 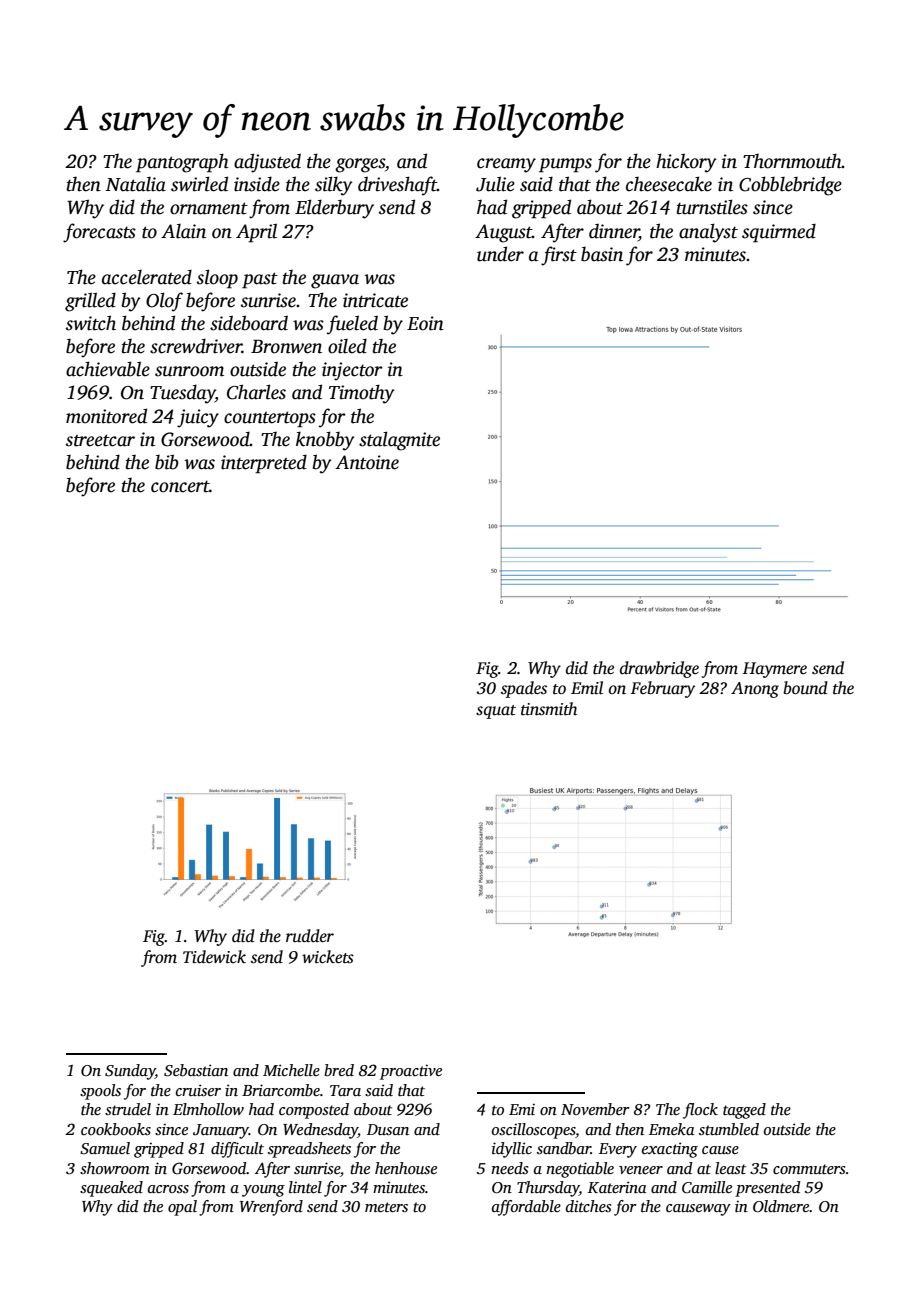 What do you see at coordinates (524, 689) in the screenshot?
I see `spades` at bounding box center [524, 689].
